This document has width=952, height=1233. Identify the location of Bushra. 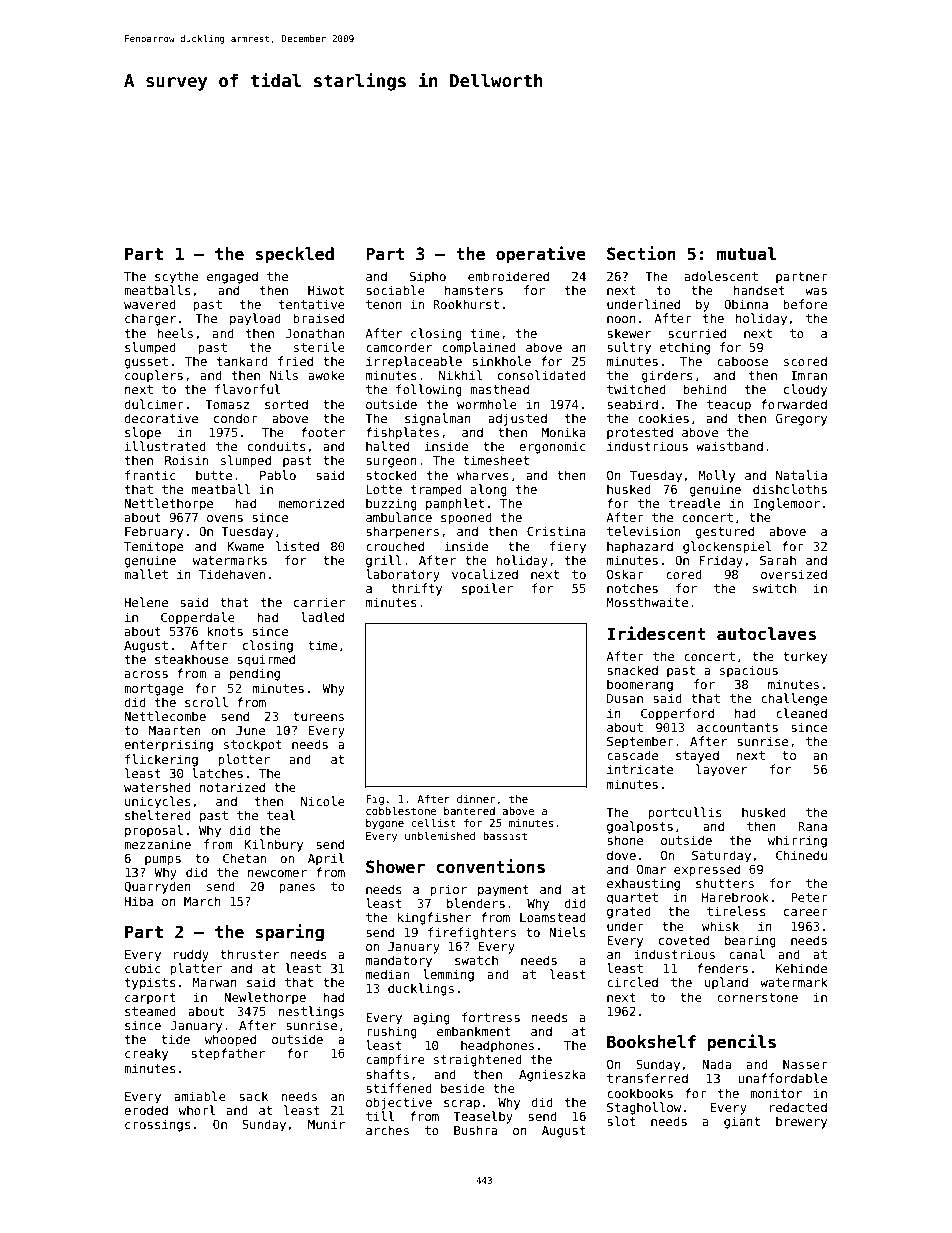
(475, 1130).
